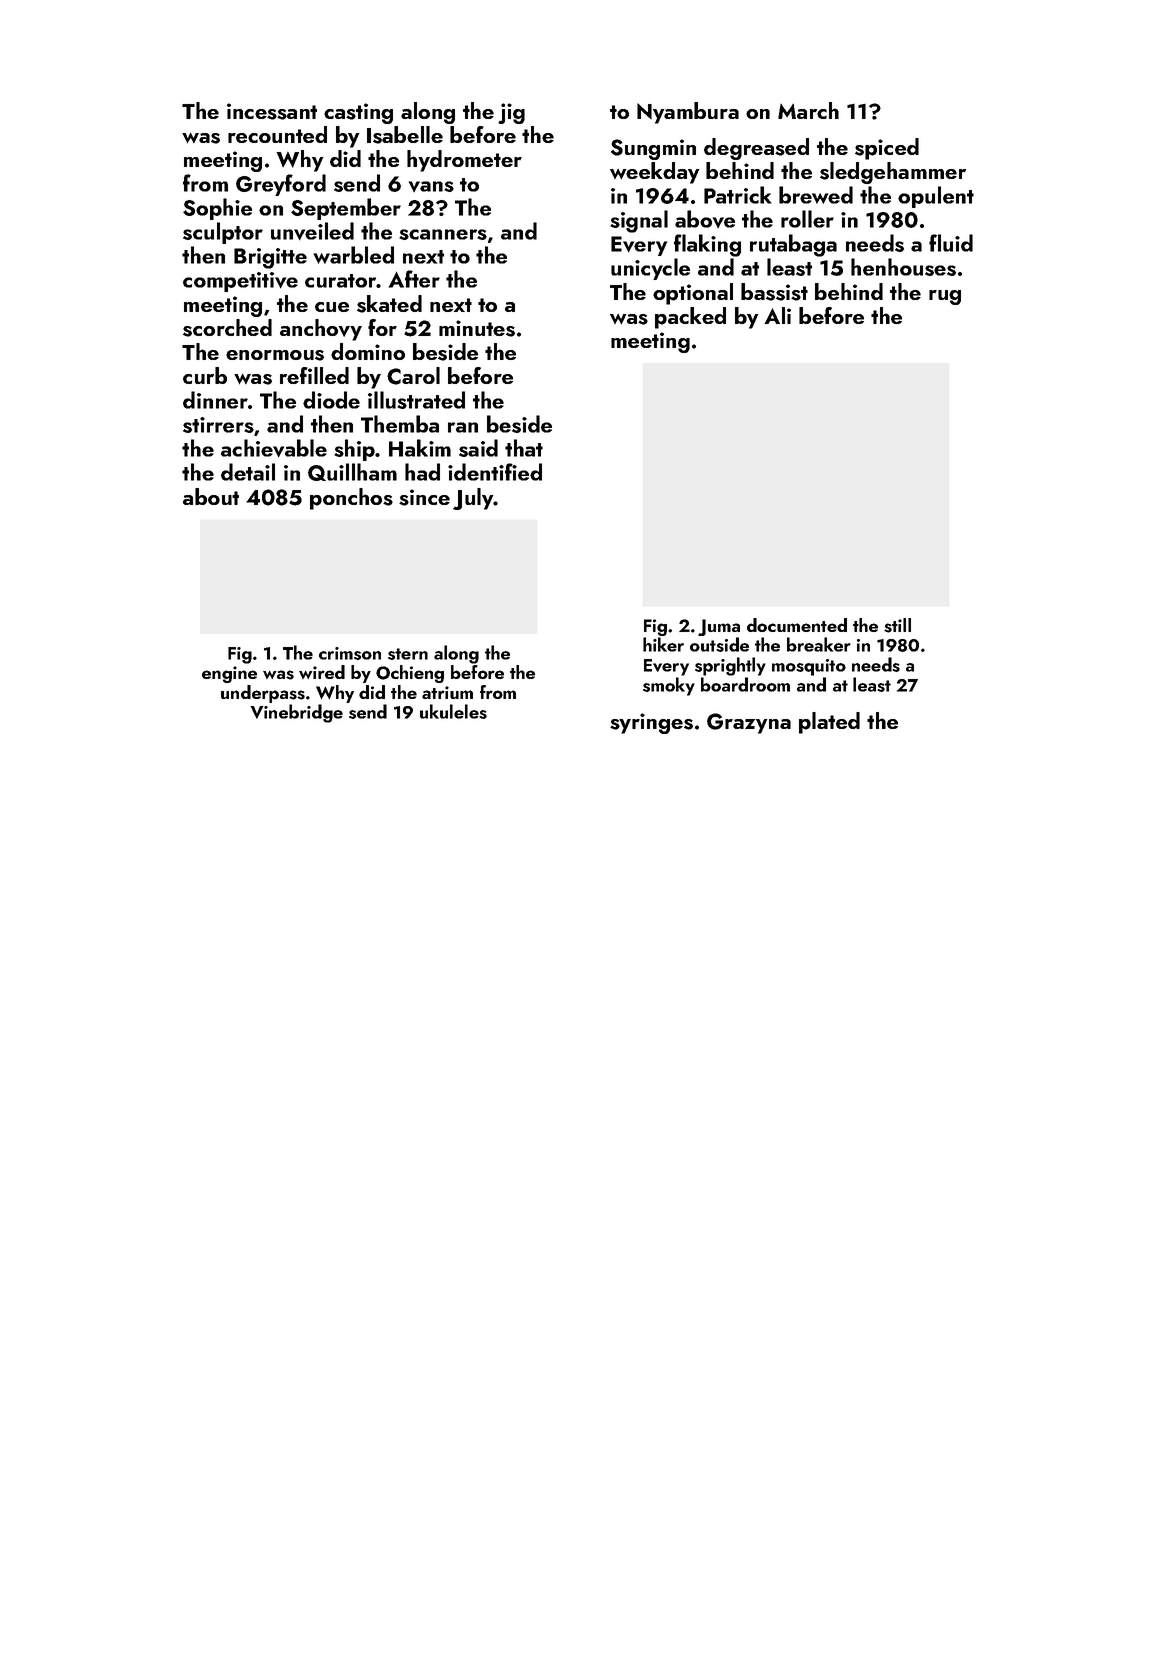  I want to click on jig, so click(511, 113).
